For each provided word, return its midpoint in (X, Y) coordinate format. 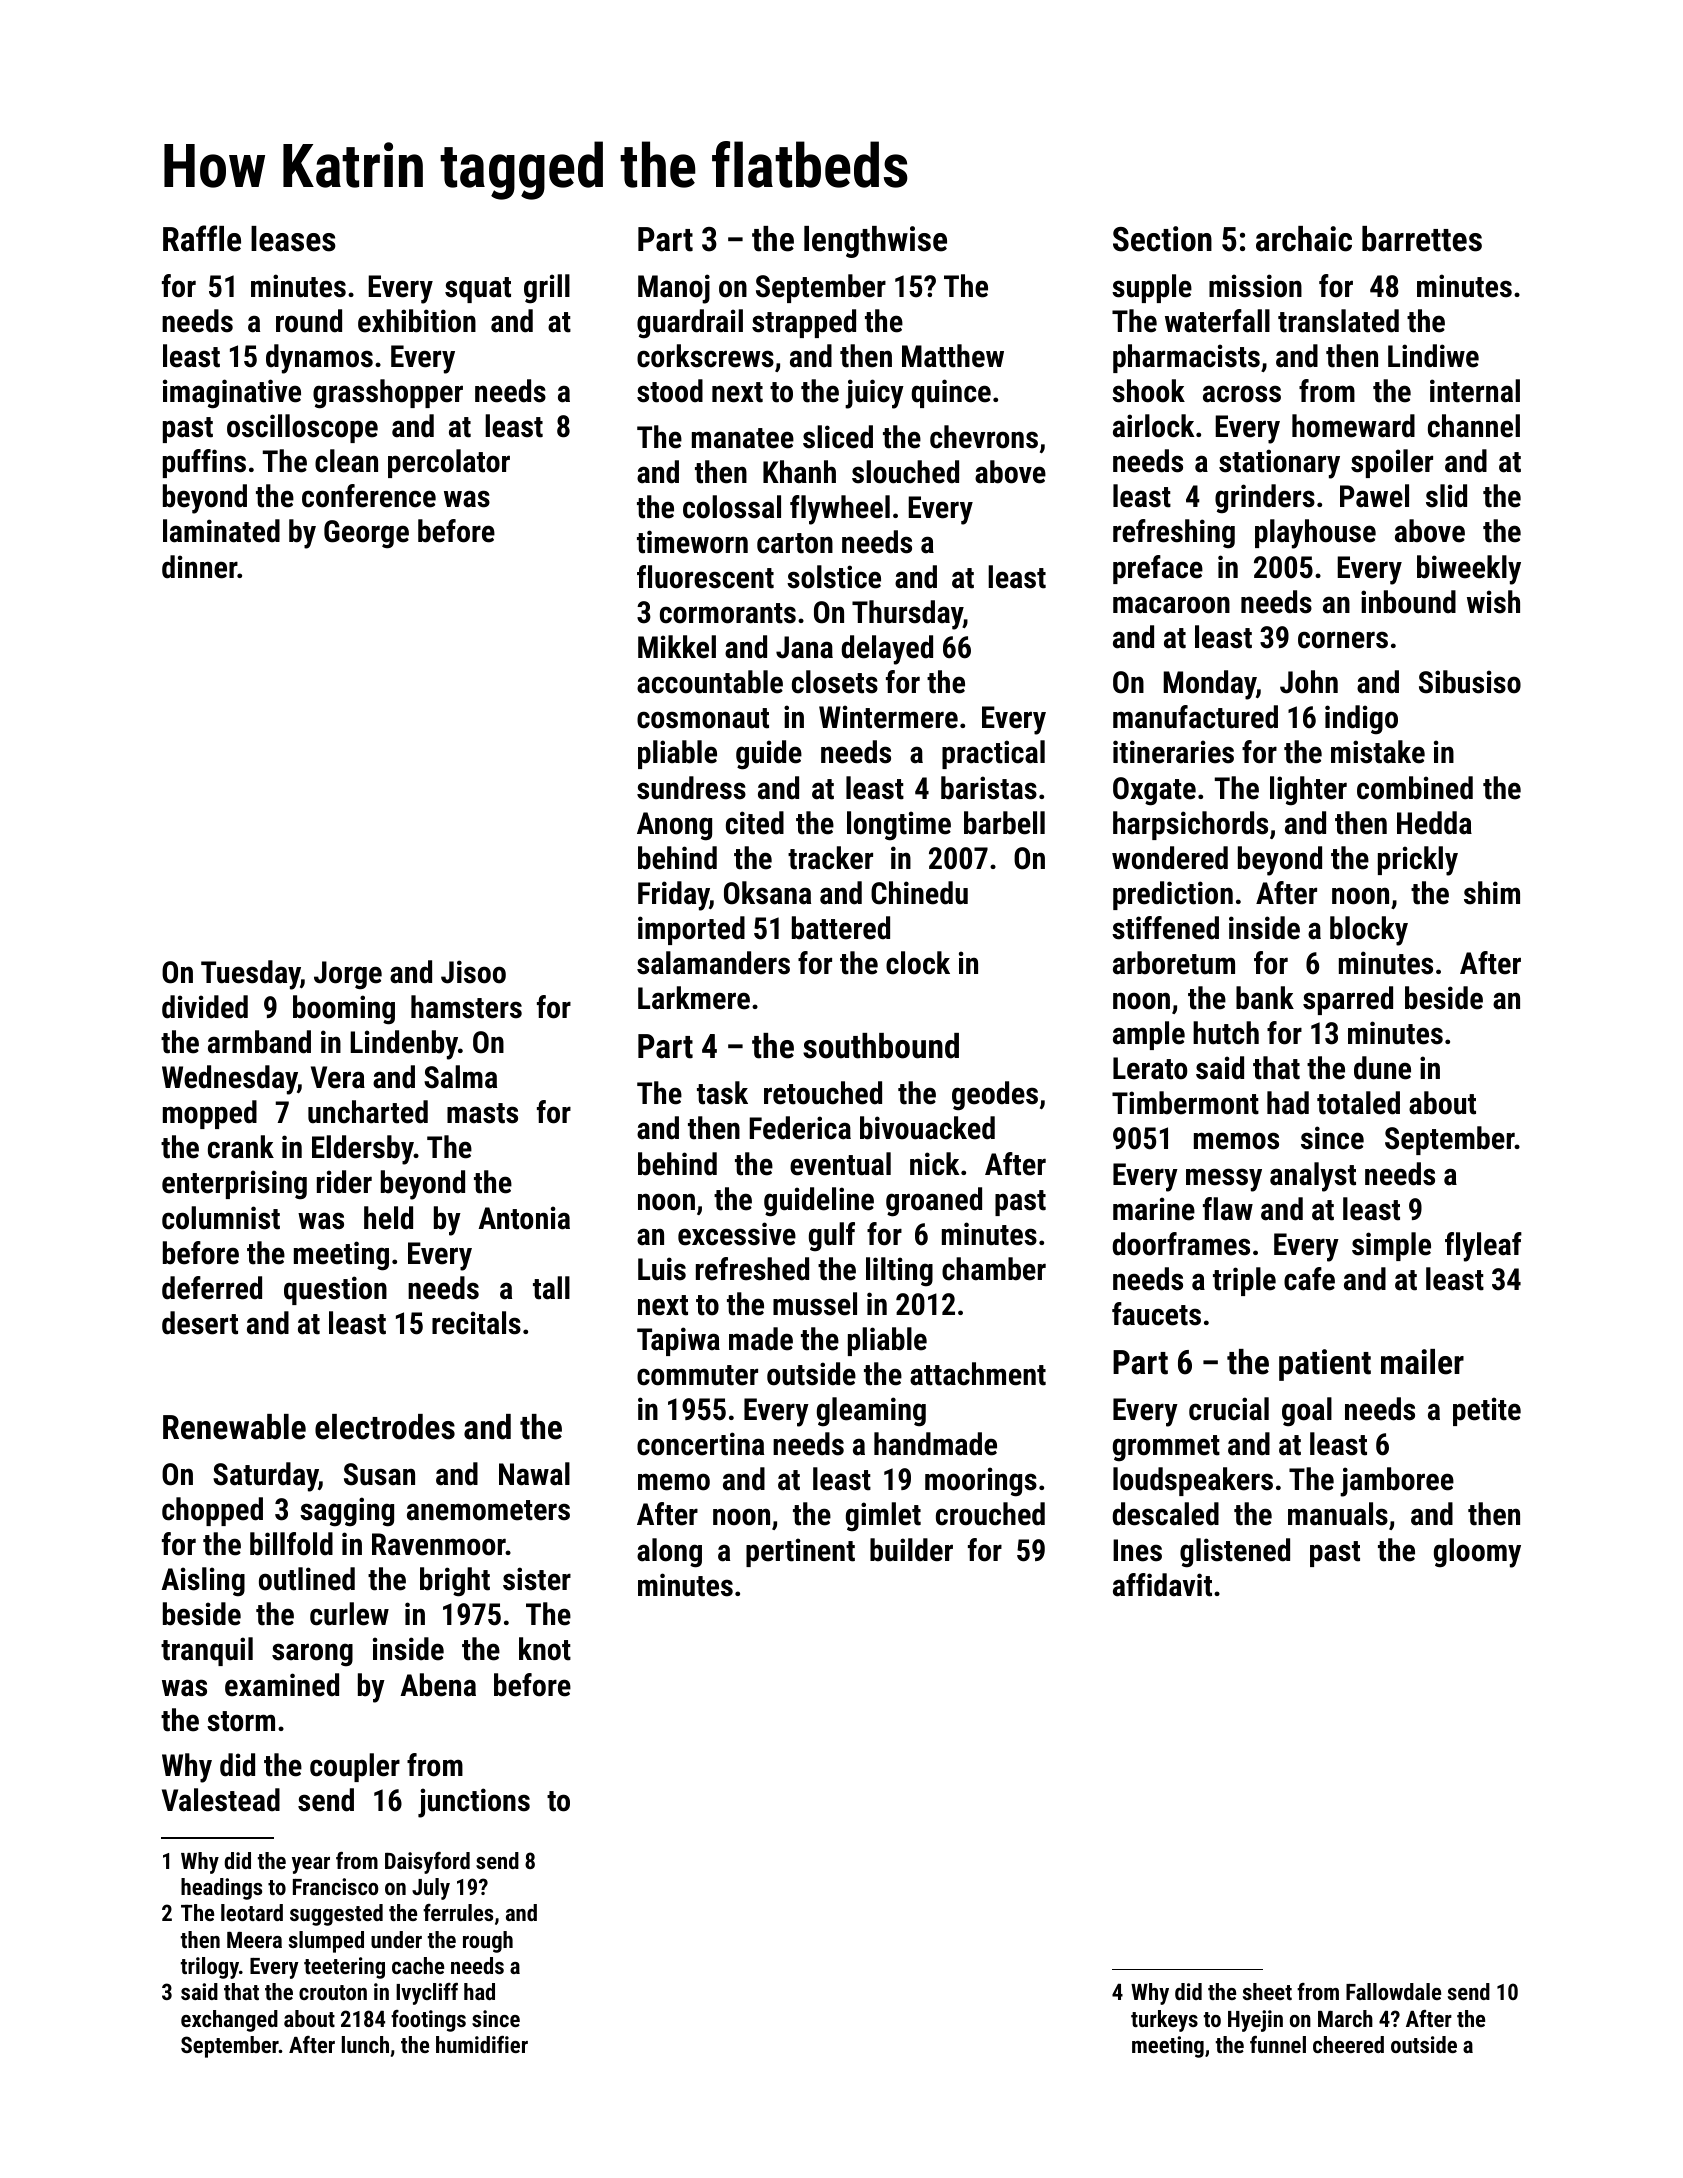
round (309, 321)
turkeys (1164, 2021)
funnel (1278, 2044)
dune (1382, 1068)
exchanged (229, 2021)
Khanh (799, 472)
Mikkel (677, 647)
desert (200, 1323)
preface (1158, 569)
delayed (887, 650)
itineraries (1173, 752)
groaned (934, 1202)
